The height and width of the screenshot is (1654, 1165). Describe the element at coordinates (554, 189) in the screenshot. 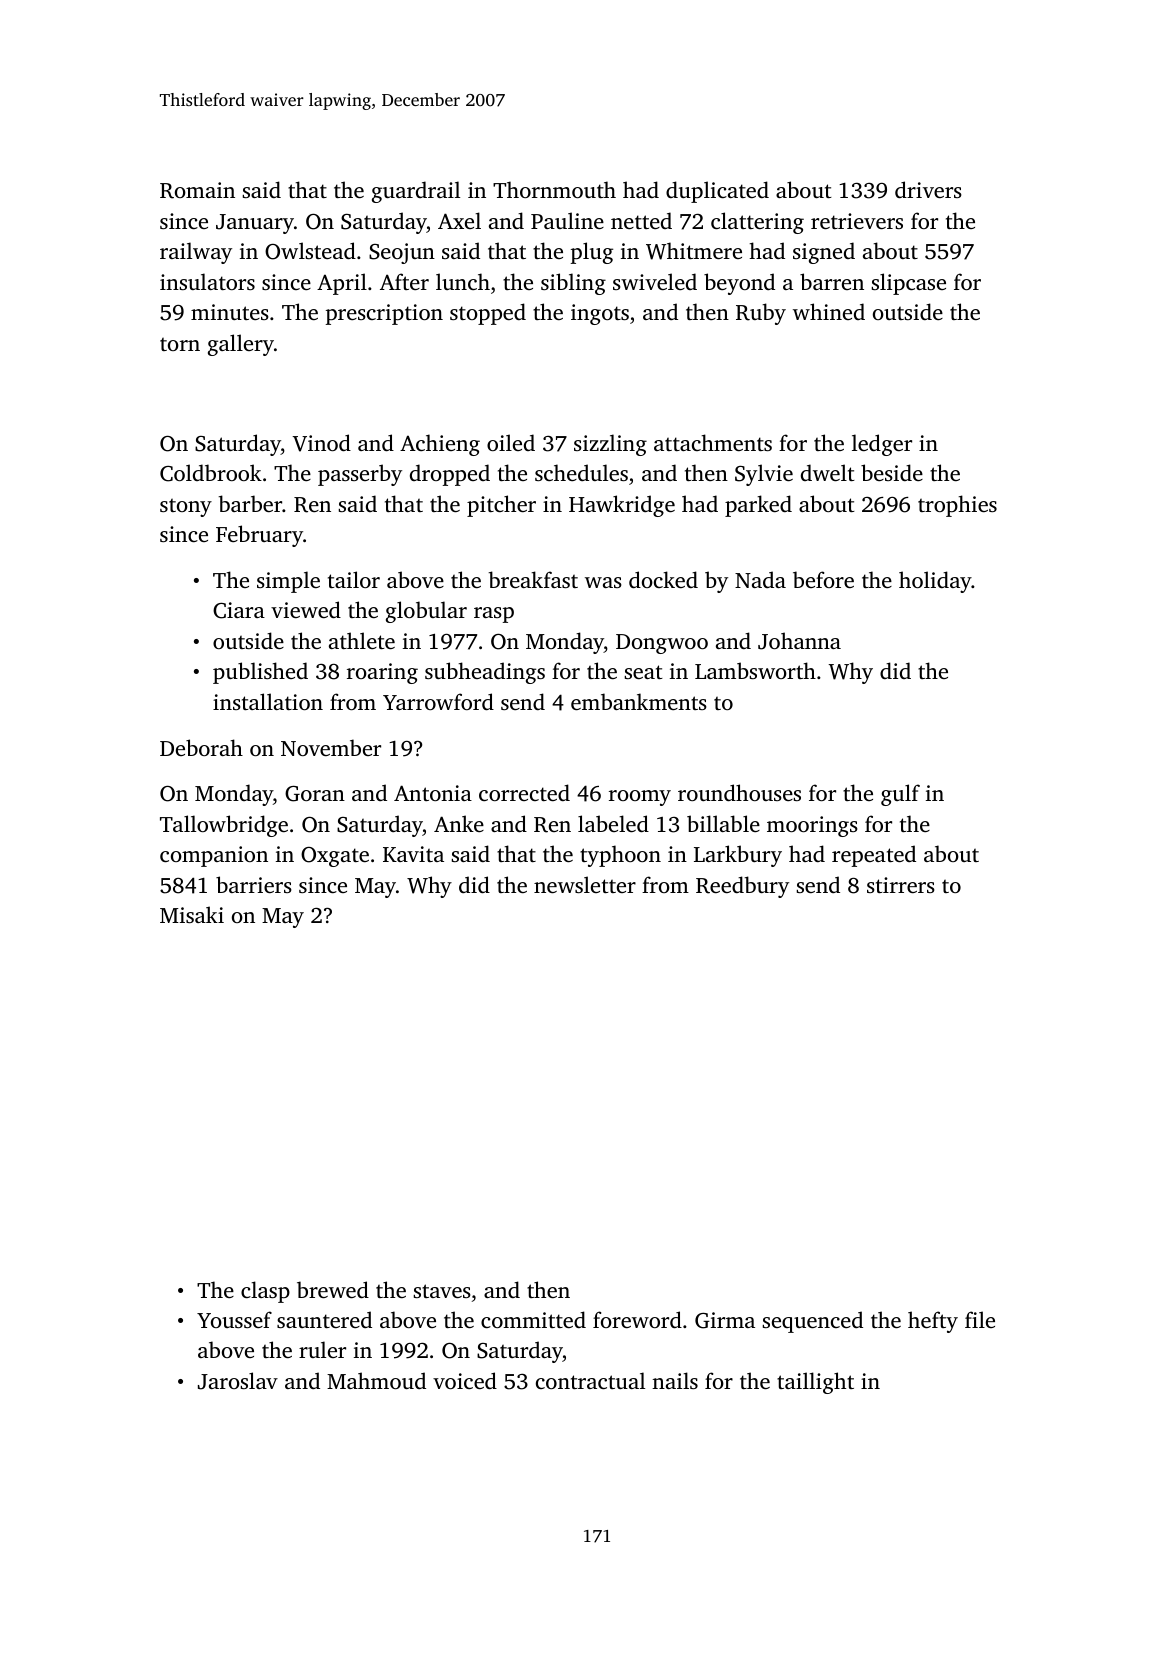

I see `Thornmouth` at that location.
